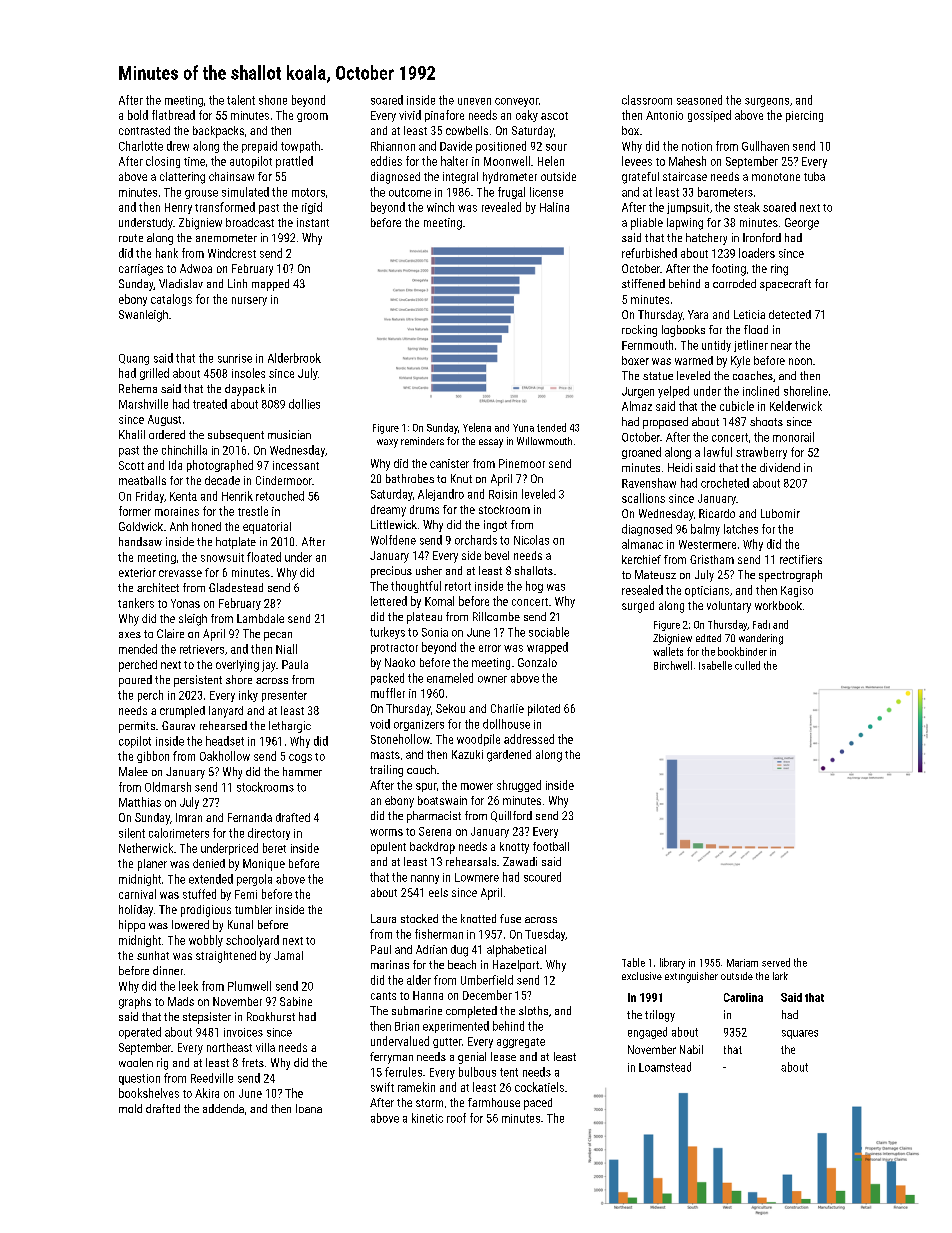  Describe the element at coordinates (474, 101) in the screenshot. I see `uneven` at that location.
